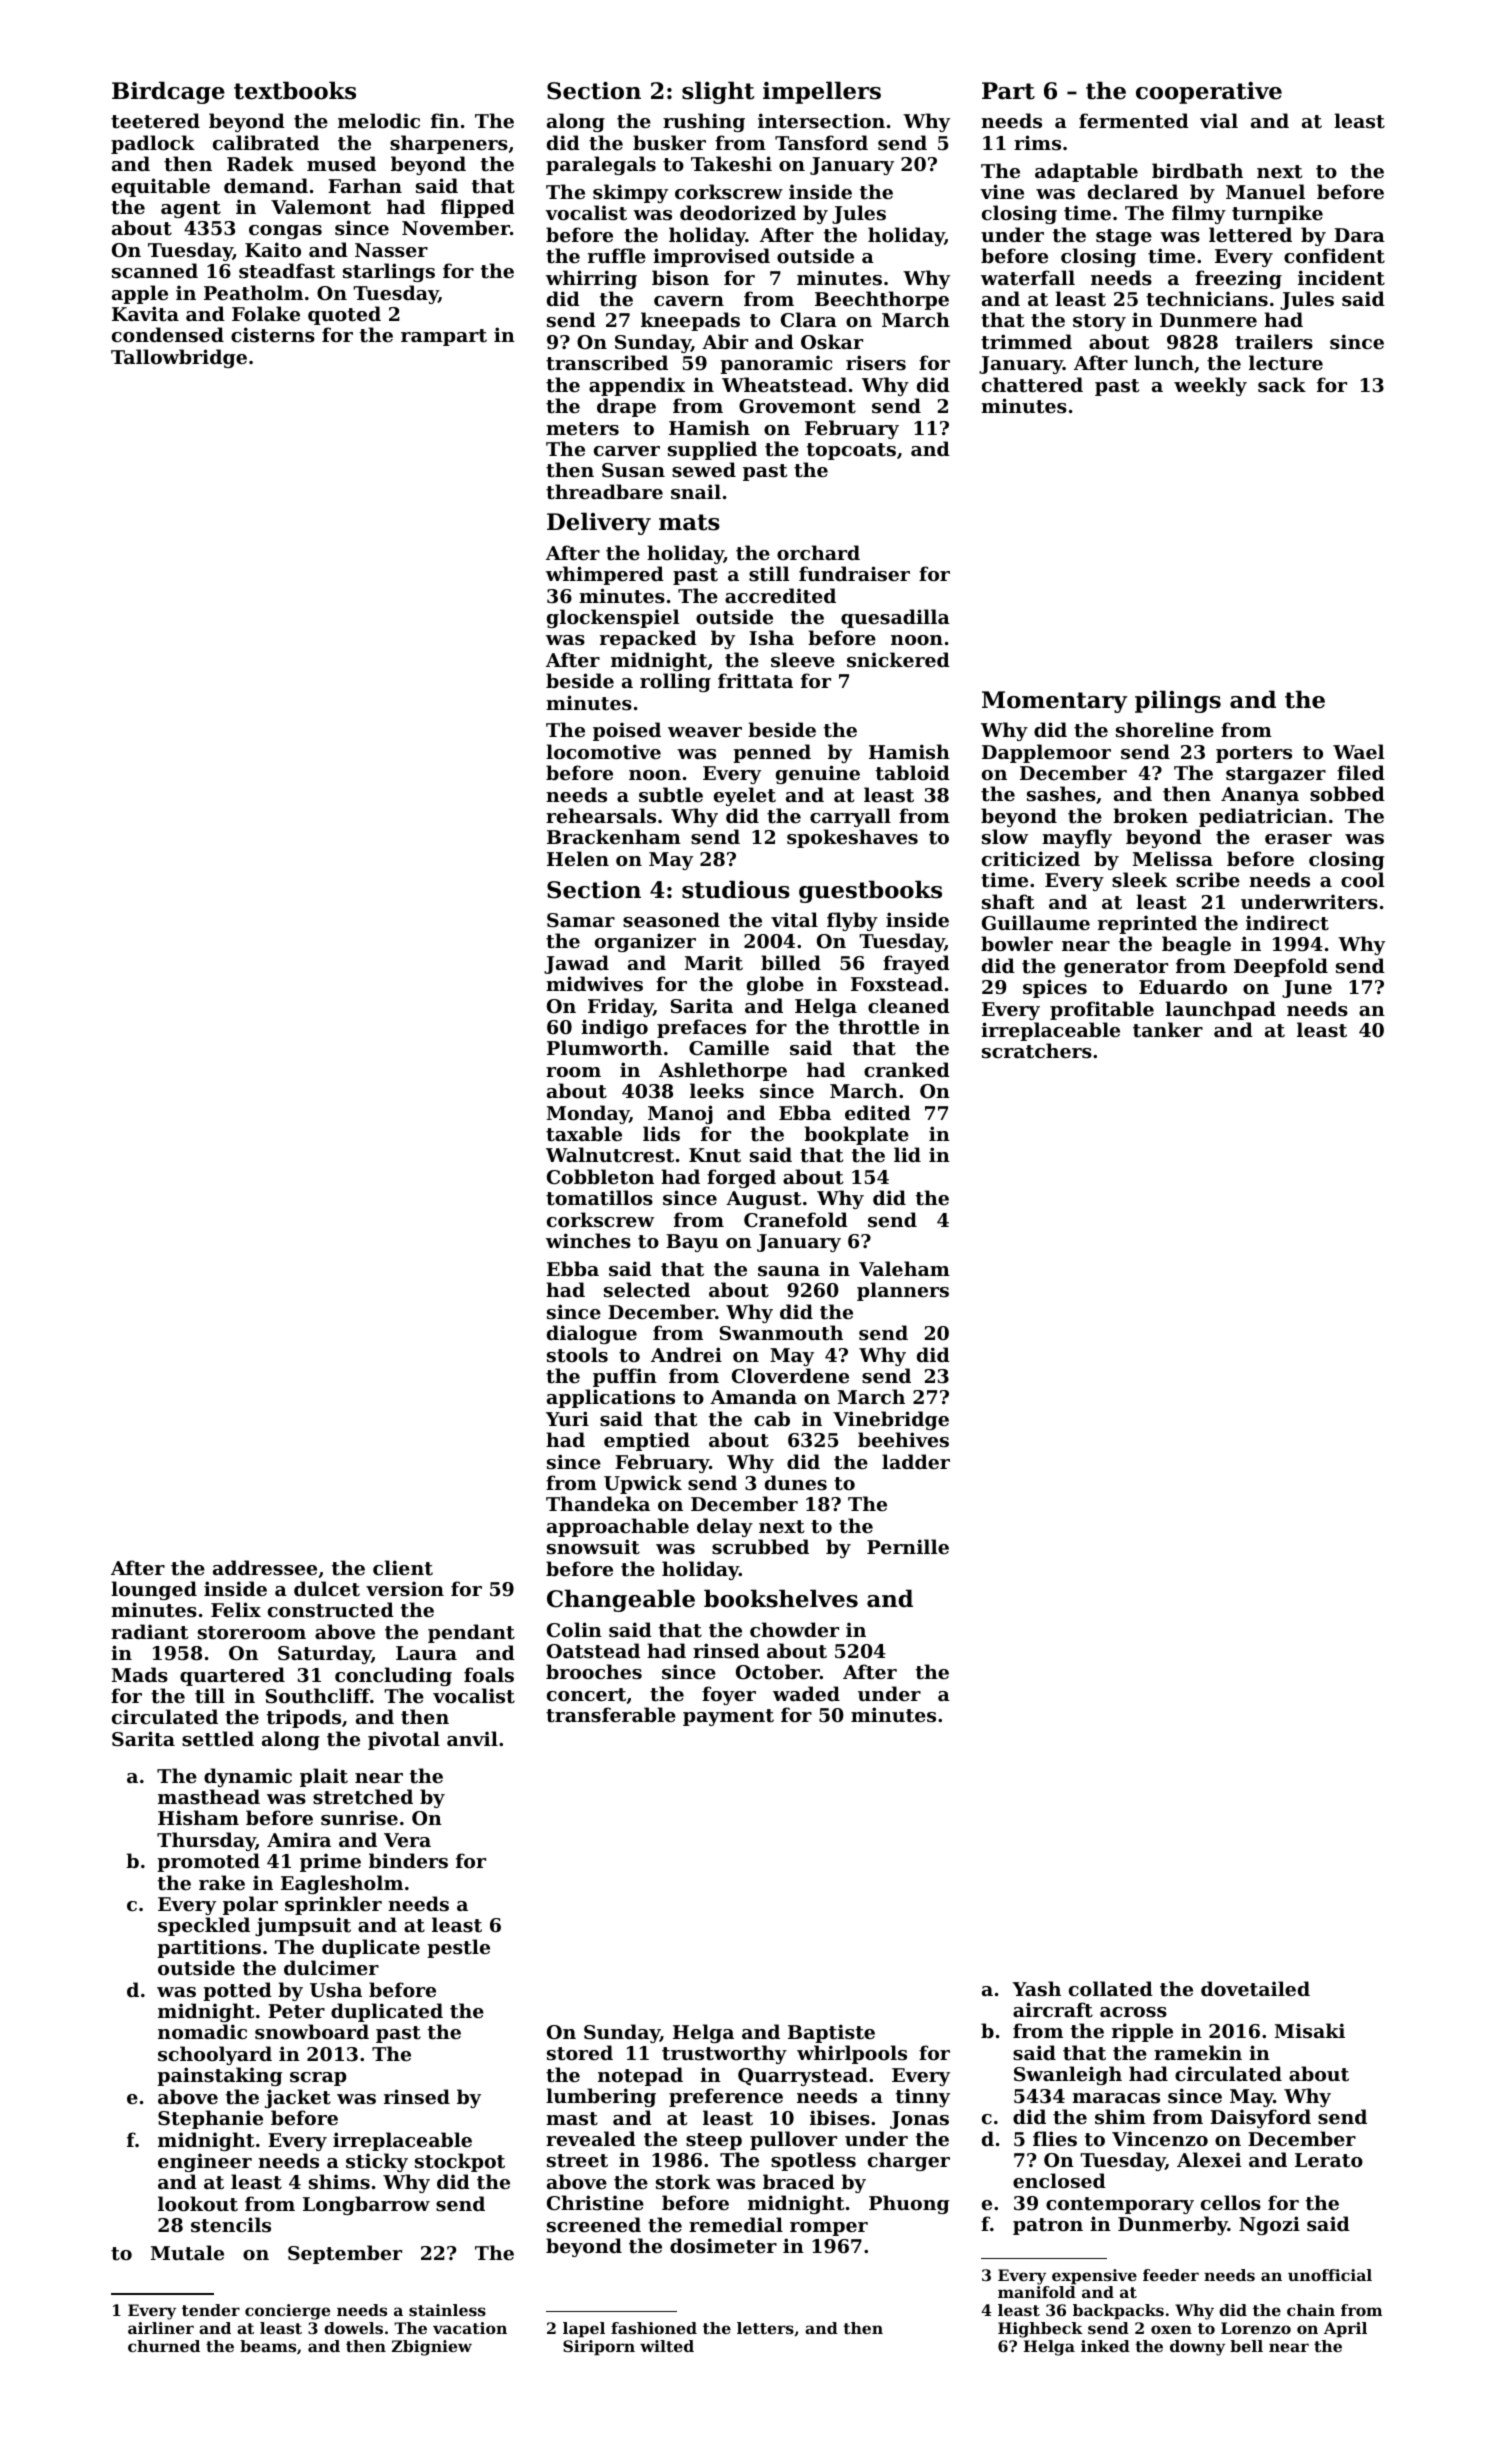 The width and height of the image is (1496, 2464). I want to click on ladder, so click(916, 1461).
